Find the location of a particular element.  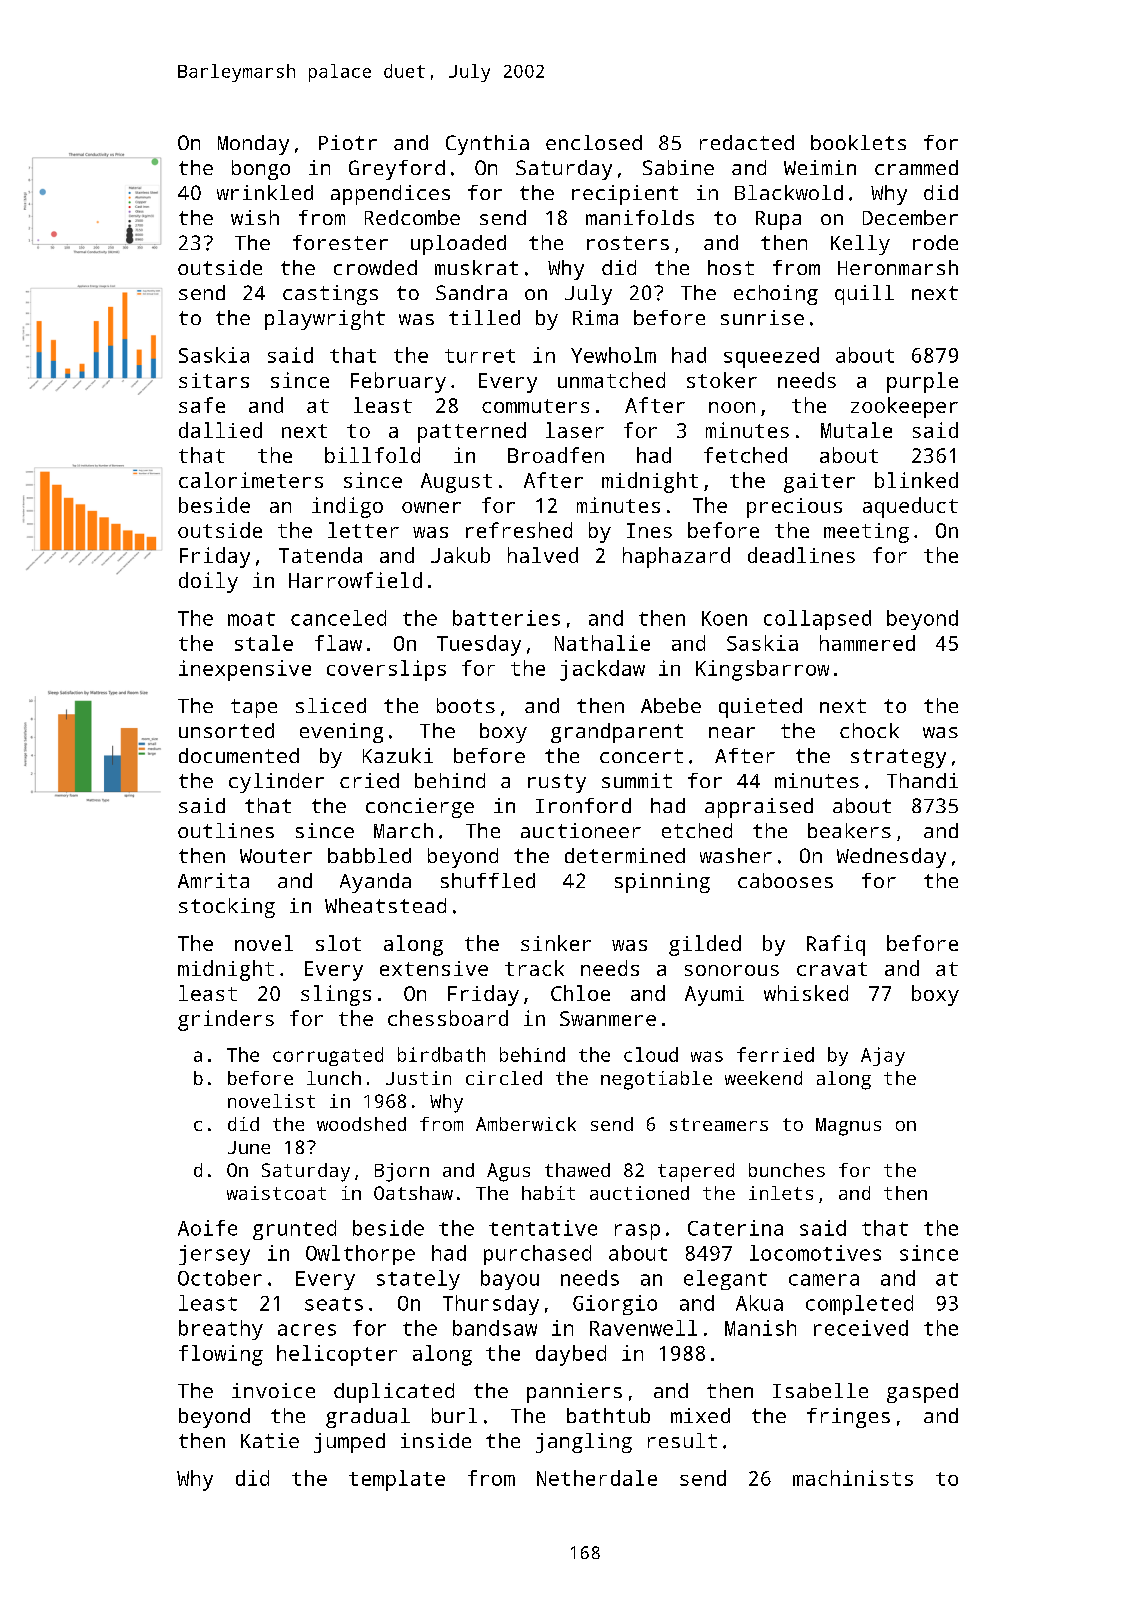

slot is located at coordinates (338, 943).
